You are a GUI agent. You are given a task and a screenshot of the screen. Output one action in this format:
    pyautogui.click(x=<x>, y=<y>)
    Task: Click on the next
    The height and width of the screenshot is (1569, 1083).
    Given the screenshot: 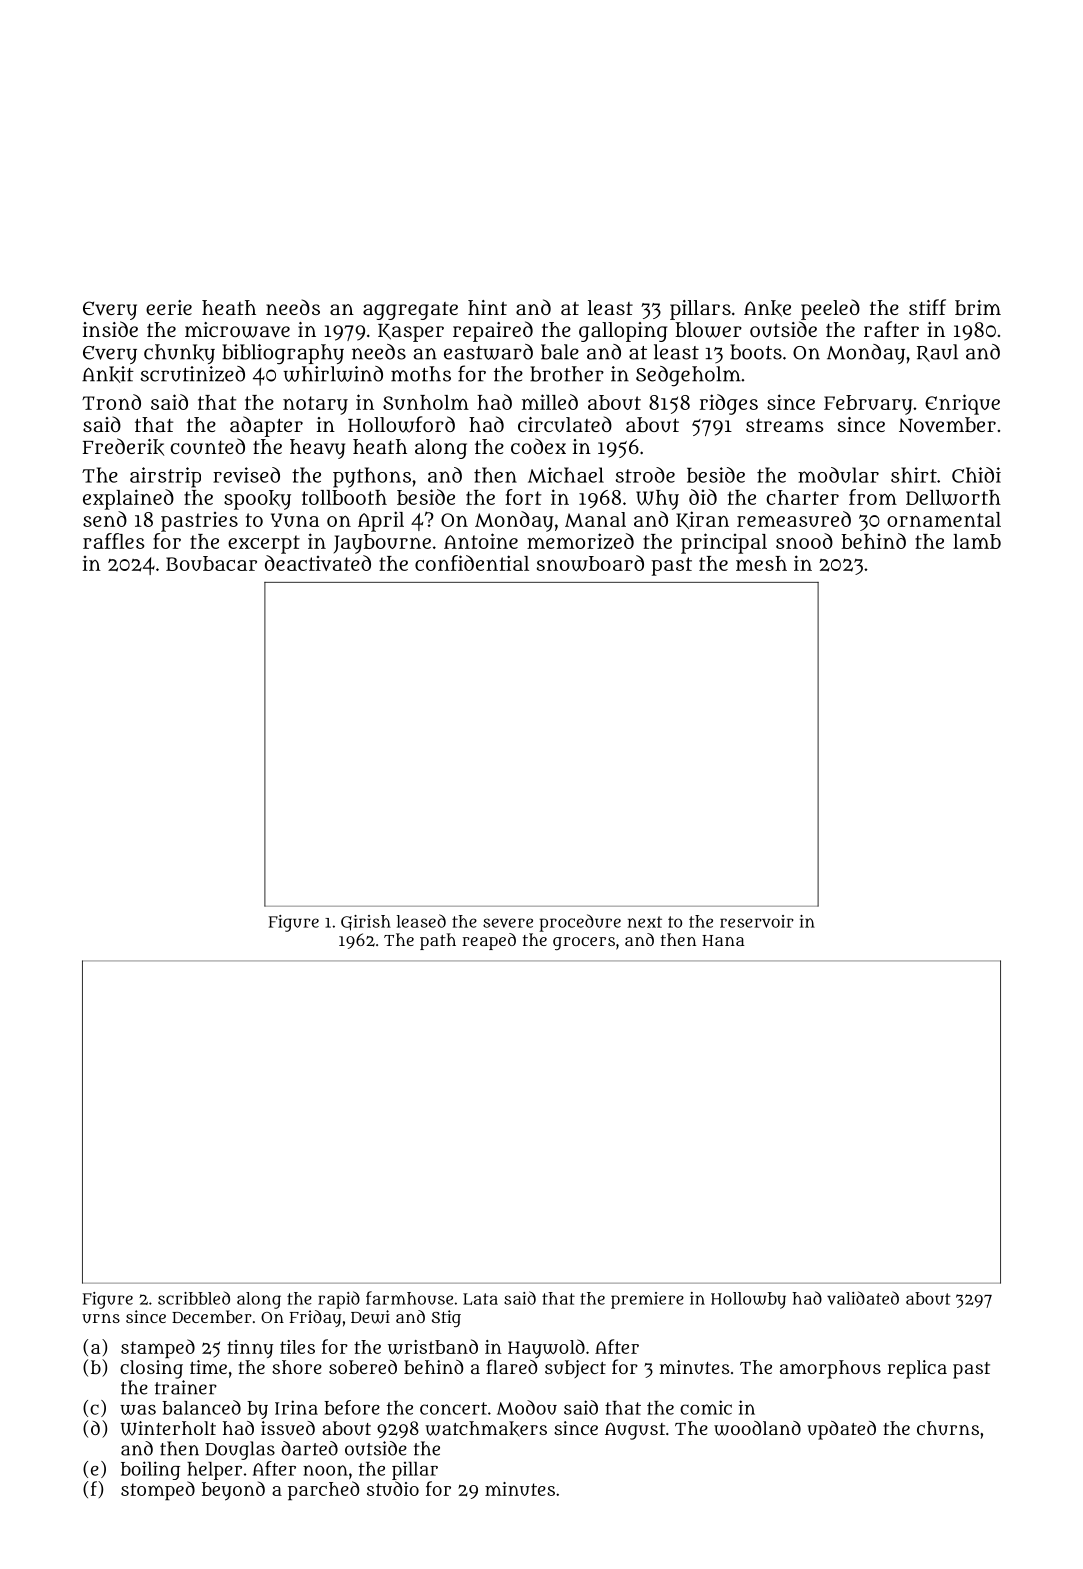 What is the action you would take?
    pyautogui.click(x=645, y=922)
